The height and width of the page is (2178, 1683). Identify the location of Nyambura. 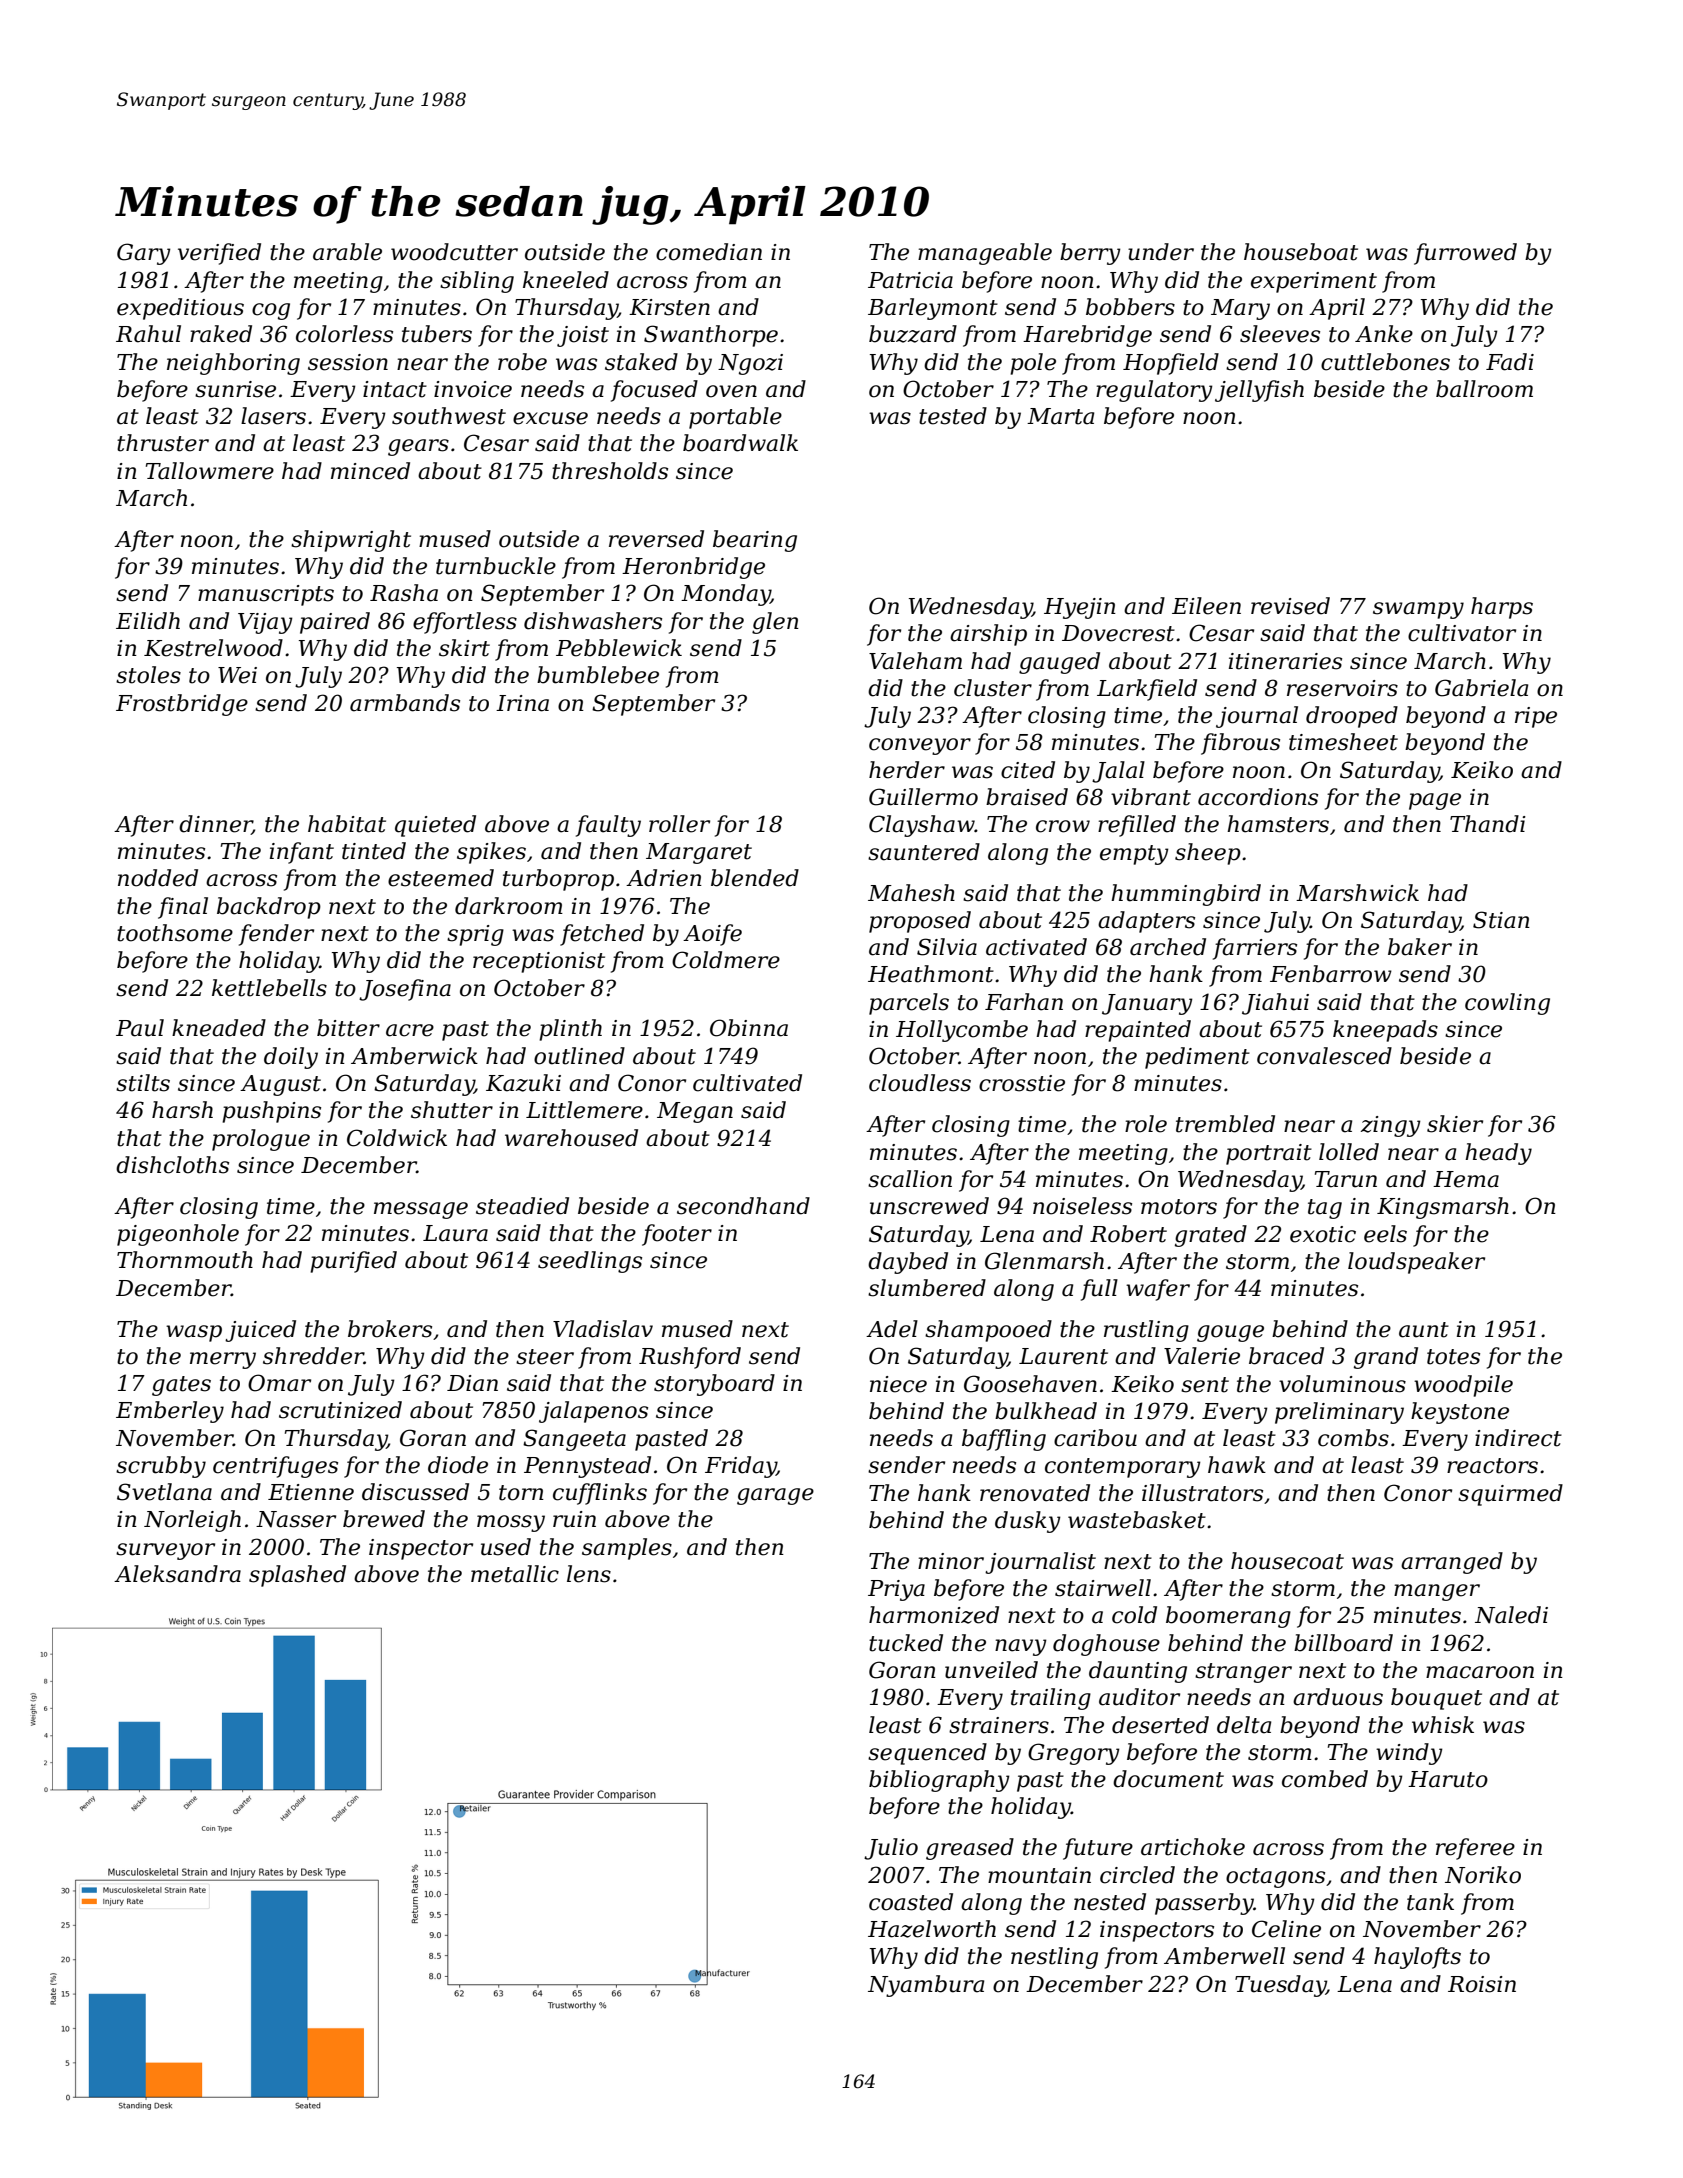
(926, 1986).
